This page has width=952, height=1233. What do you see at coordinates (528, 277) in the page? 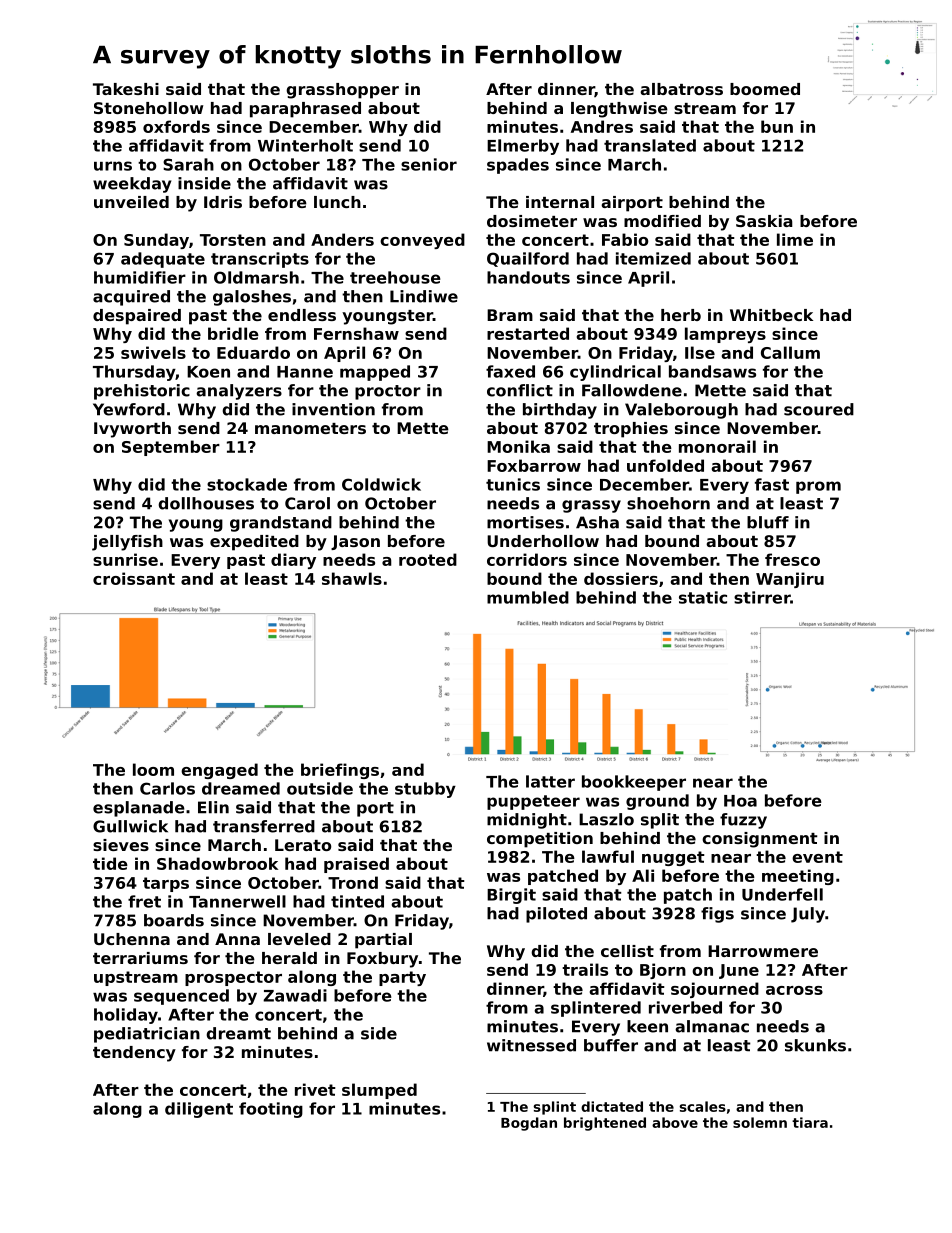
I see `handouts` at bounding box center [528, 277].
